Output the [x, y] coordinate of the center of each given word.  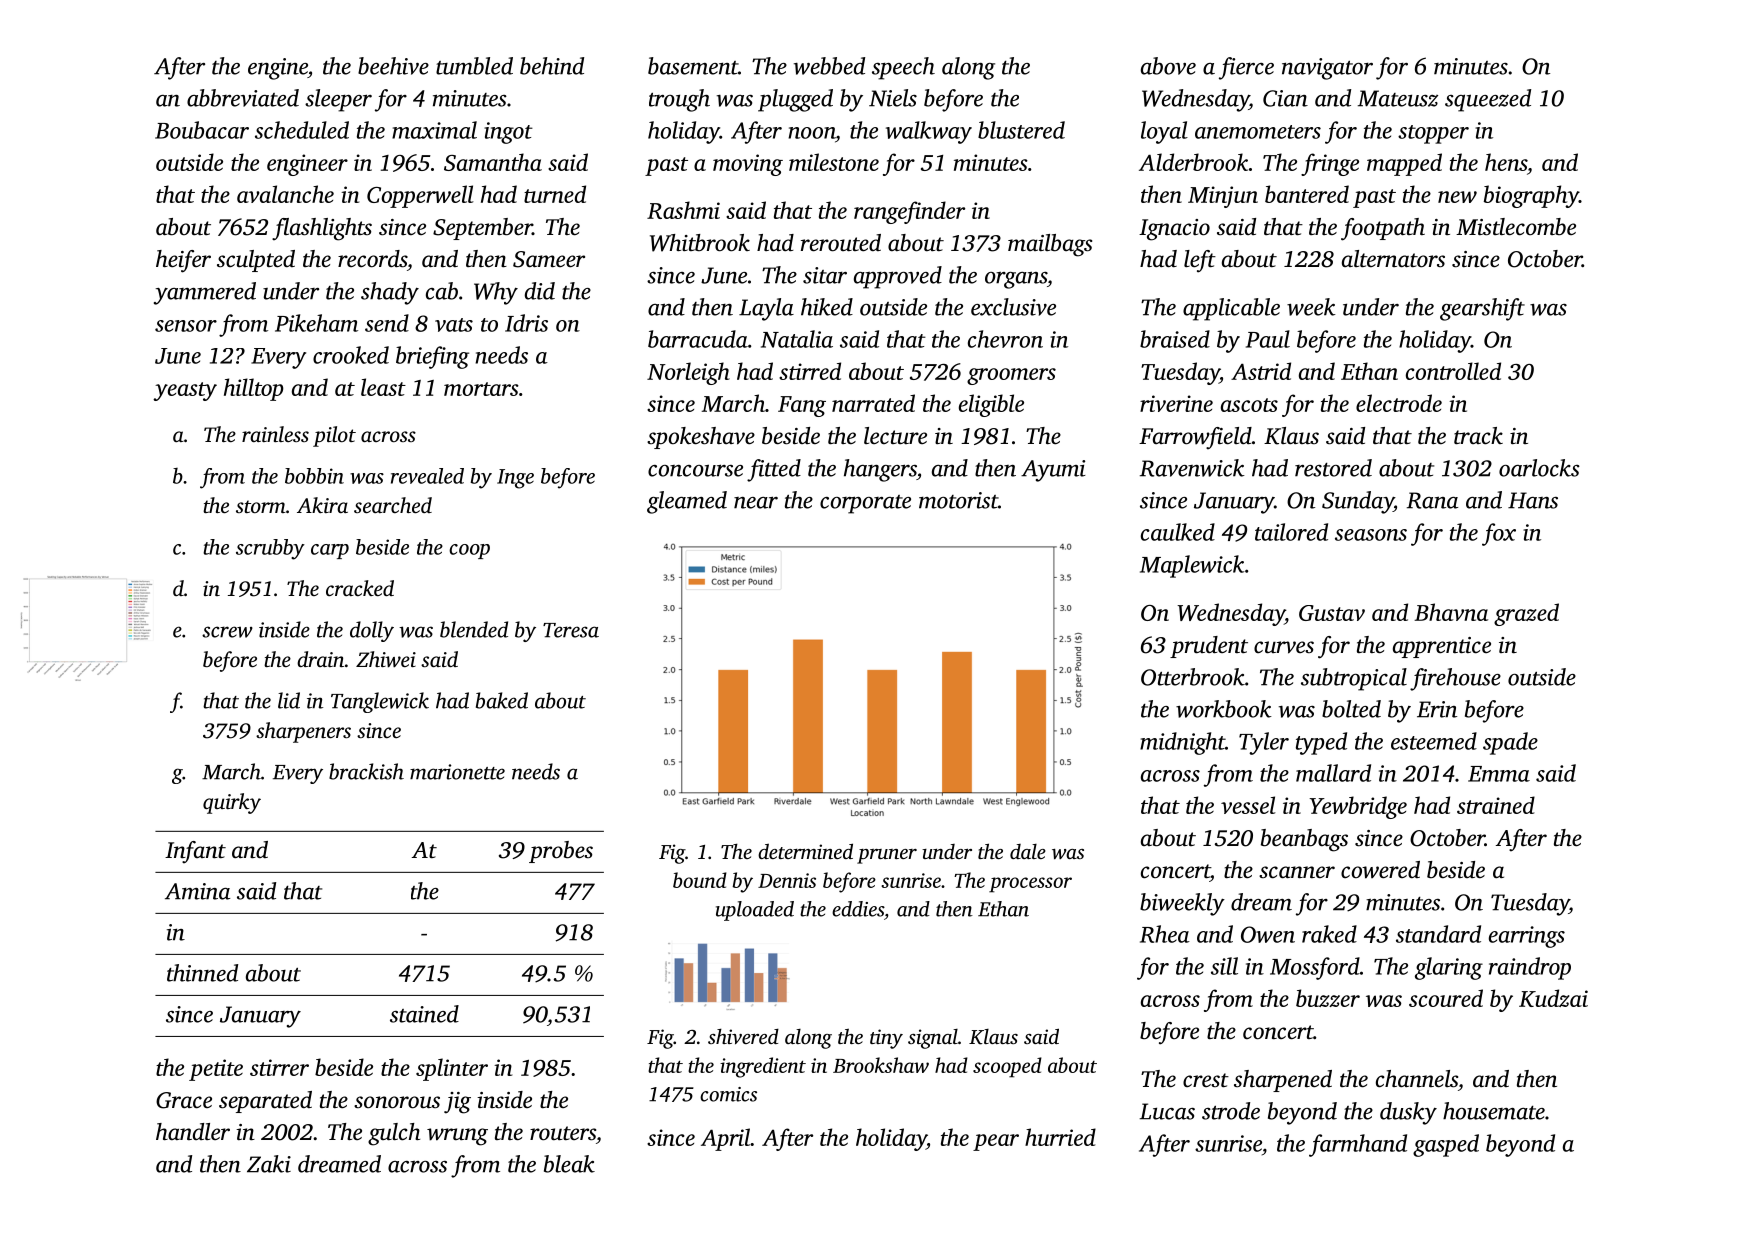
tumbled [474, 66]
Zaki [269, 1164]
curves [1284, 647]
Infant [195, 852]
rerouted [841, 243]
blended [474, 629]
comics [728, 1094]
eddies [858, 909]
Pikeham [316, 323]
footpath [1383, 229]
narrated [873, 403]
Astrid [1261, 371]
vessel [1248, 805]
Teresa [571, 630]
